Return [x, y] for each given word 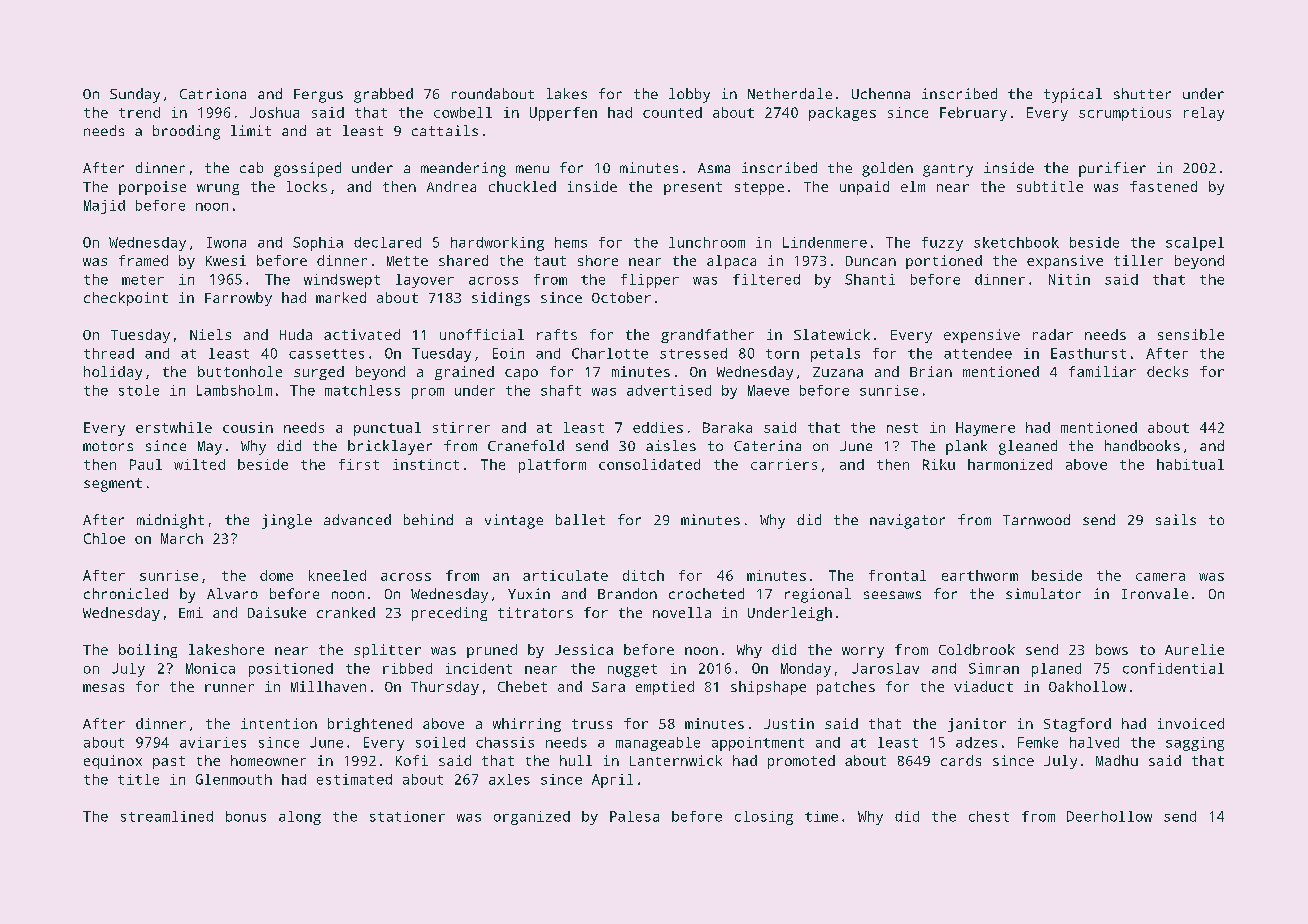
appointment [758, 744]
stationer [407, 816]
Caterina [767, 445]
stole [139, 390]
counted [672, 112]
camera [1160, 577]
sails [1176, 519]
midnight [170, 521]
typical [1073, 95]
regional [818, 595]
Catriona [213, 93]
